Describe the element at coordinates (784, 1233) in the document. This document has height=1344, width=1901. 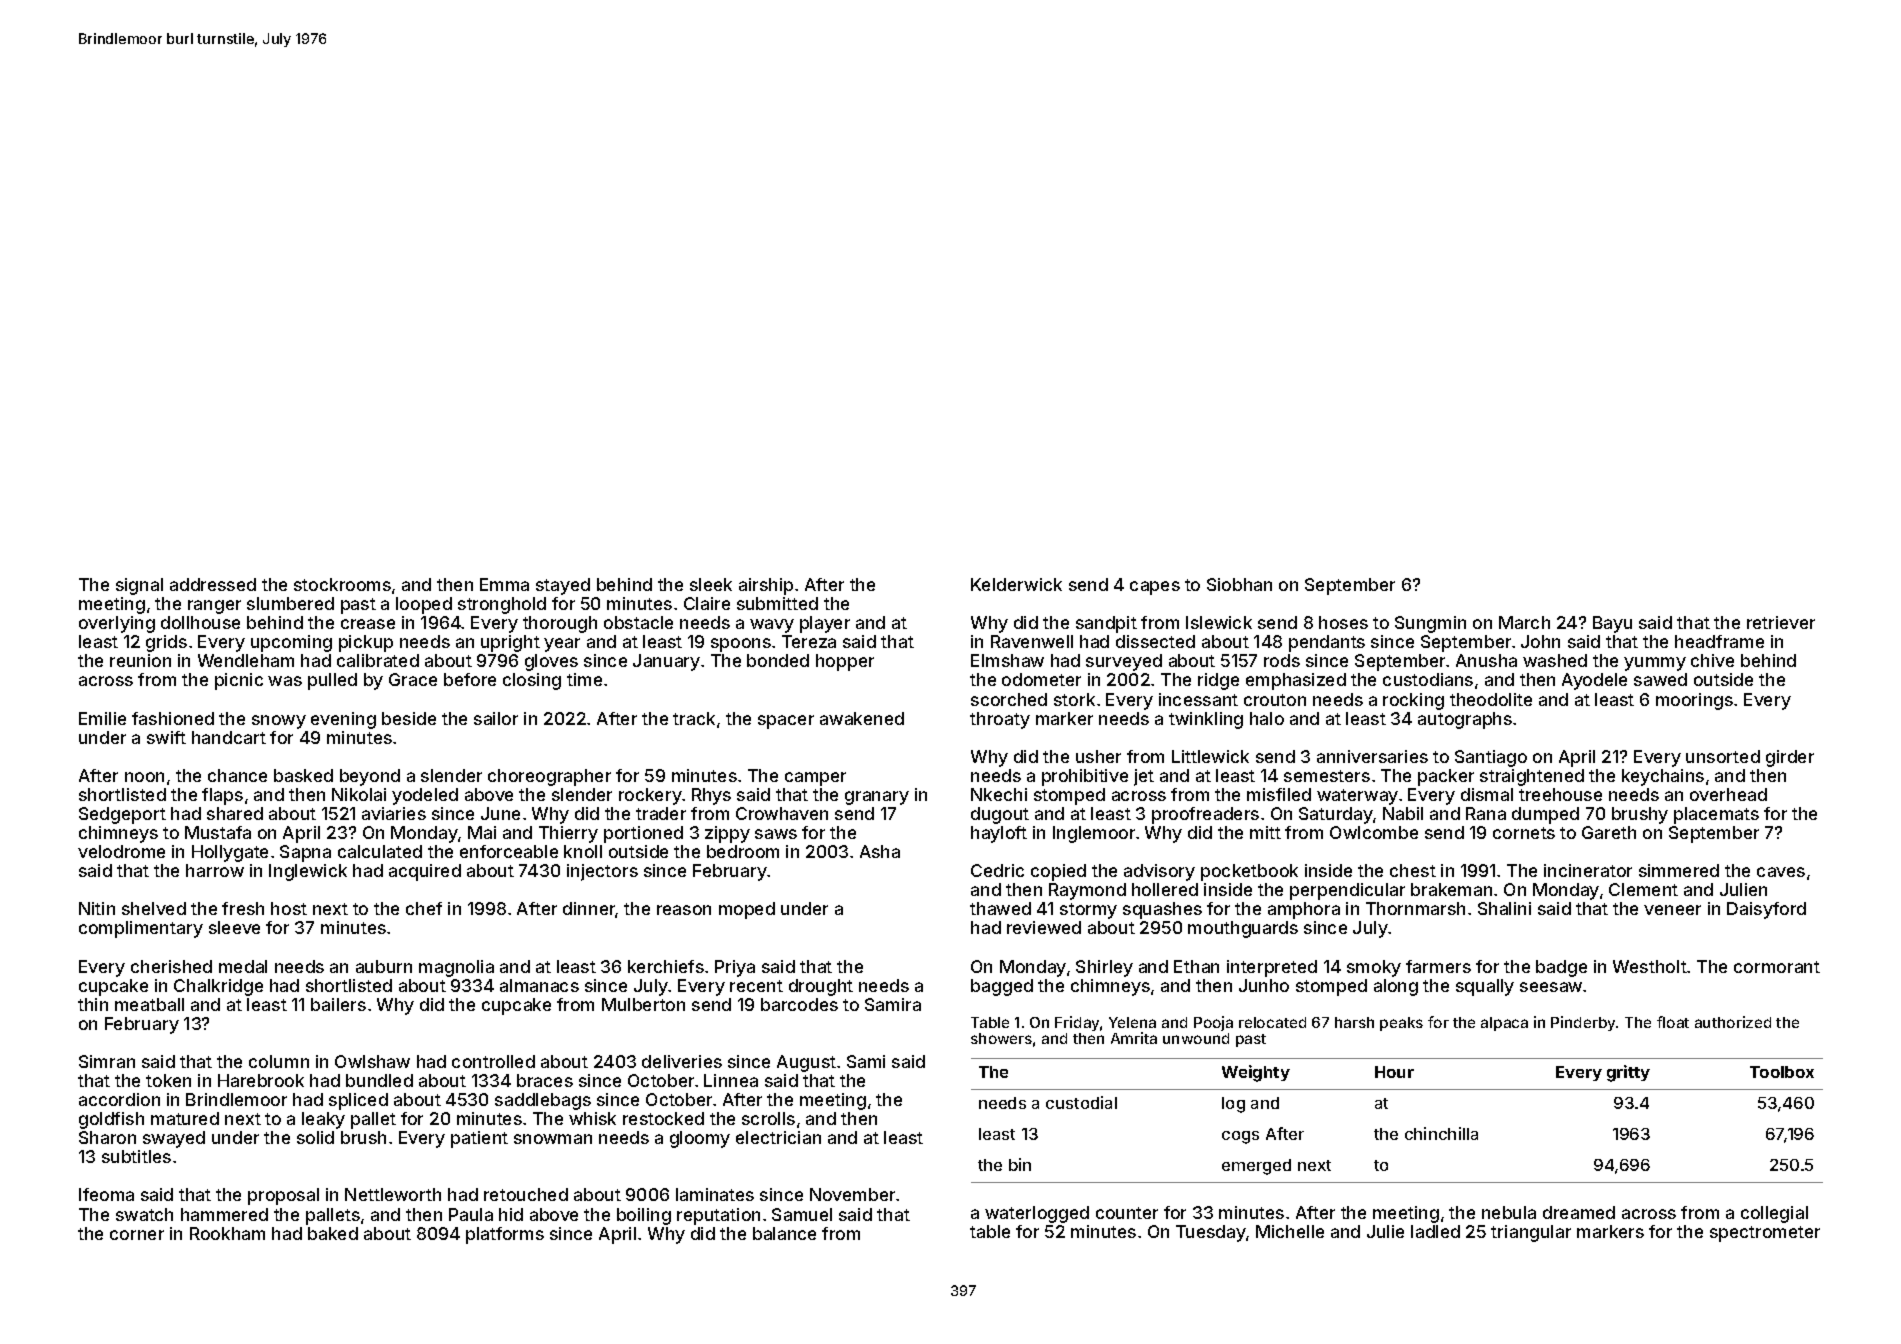
I see `balance` at that location.
